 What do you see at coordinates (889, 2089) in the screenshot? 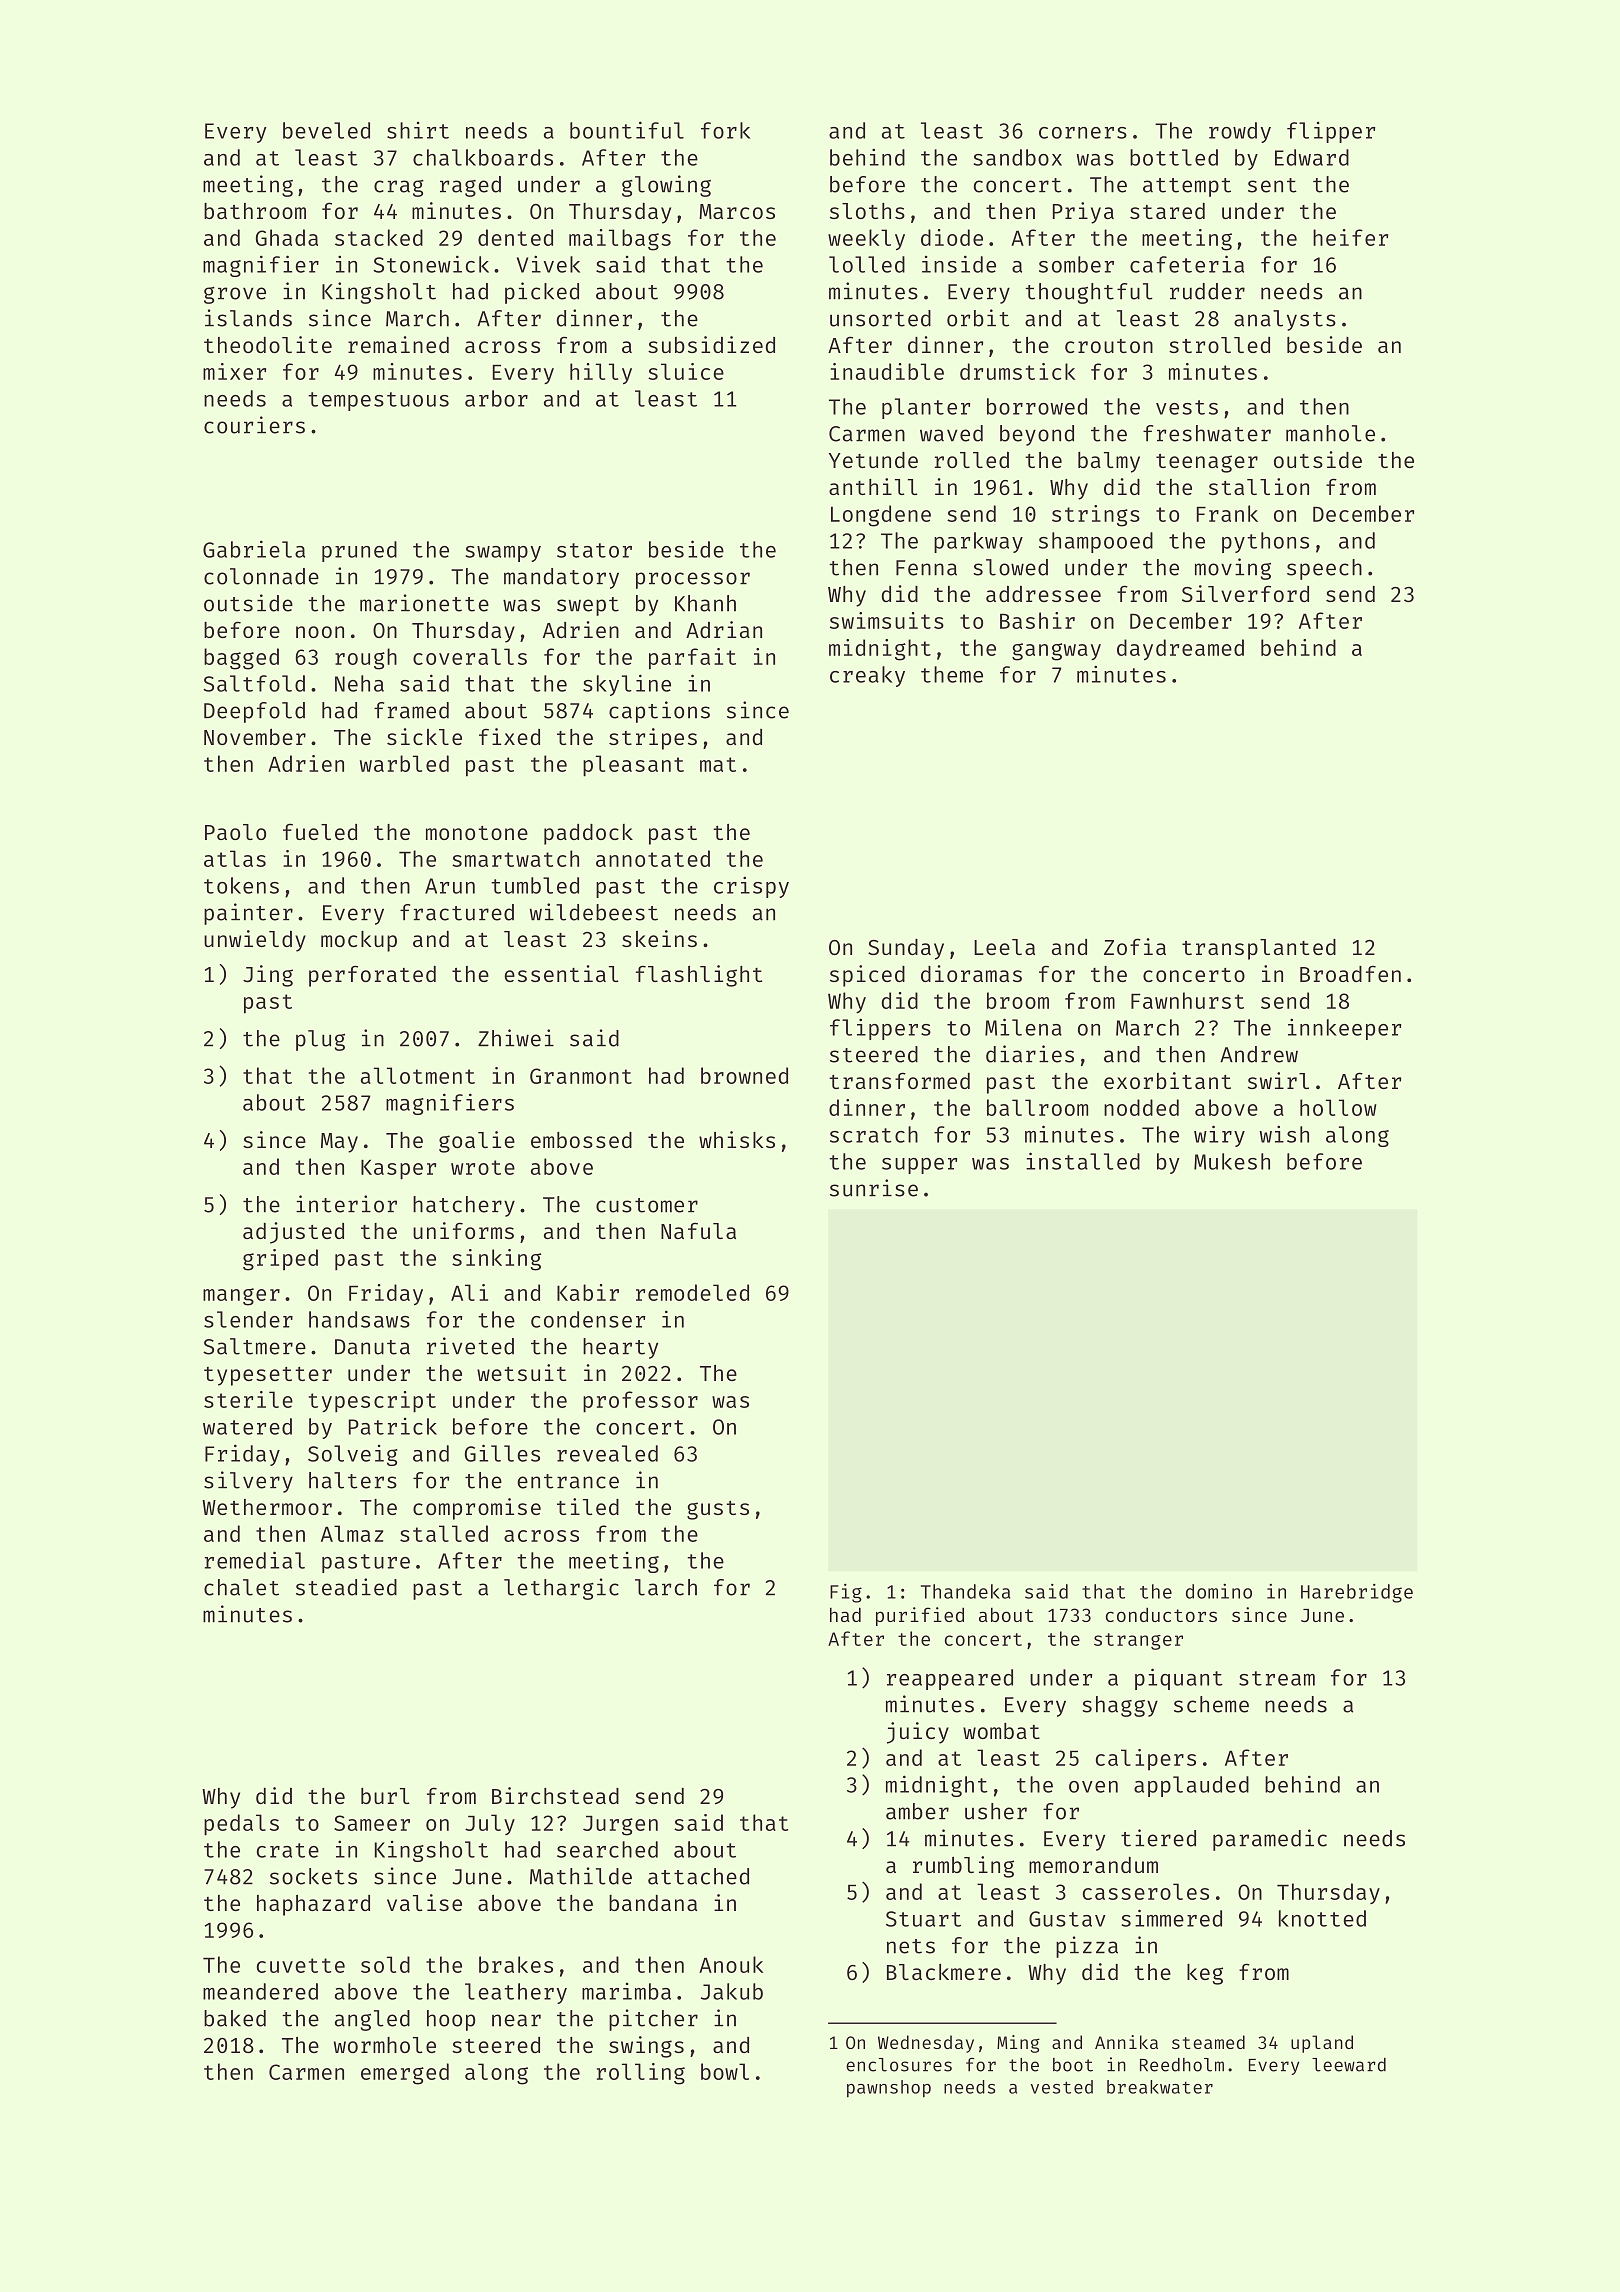
I see `pawnshop` at bounding box center [889, 2089].
